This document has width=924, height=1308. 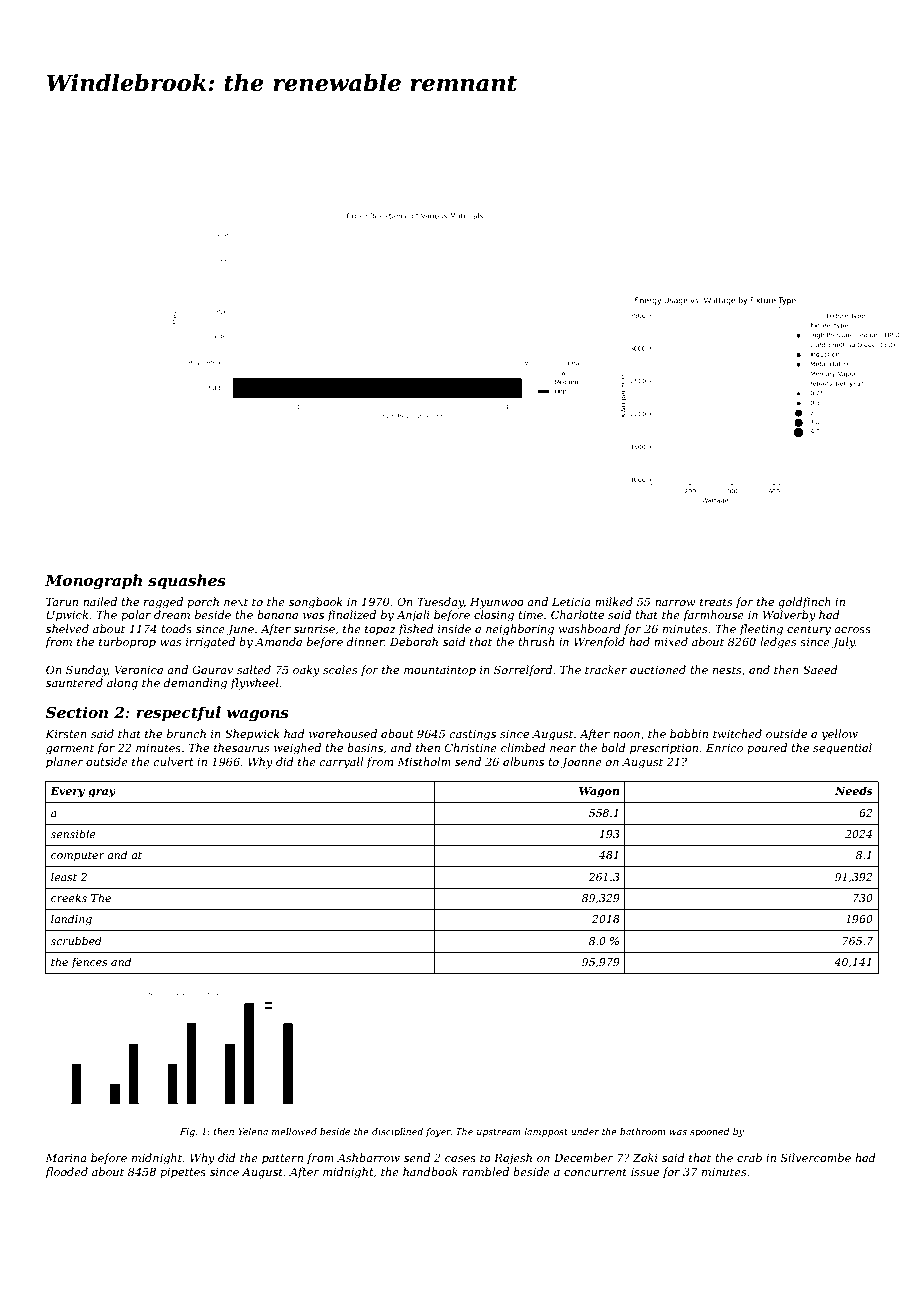 I want to click on treats, so click(x=716, y=602).
